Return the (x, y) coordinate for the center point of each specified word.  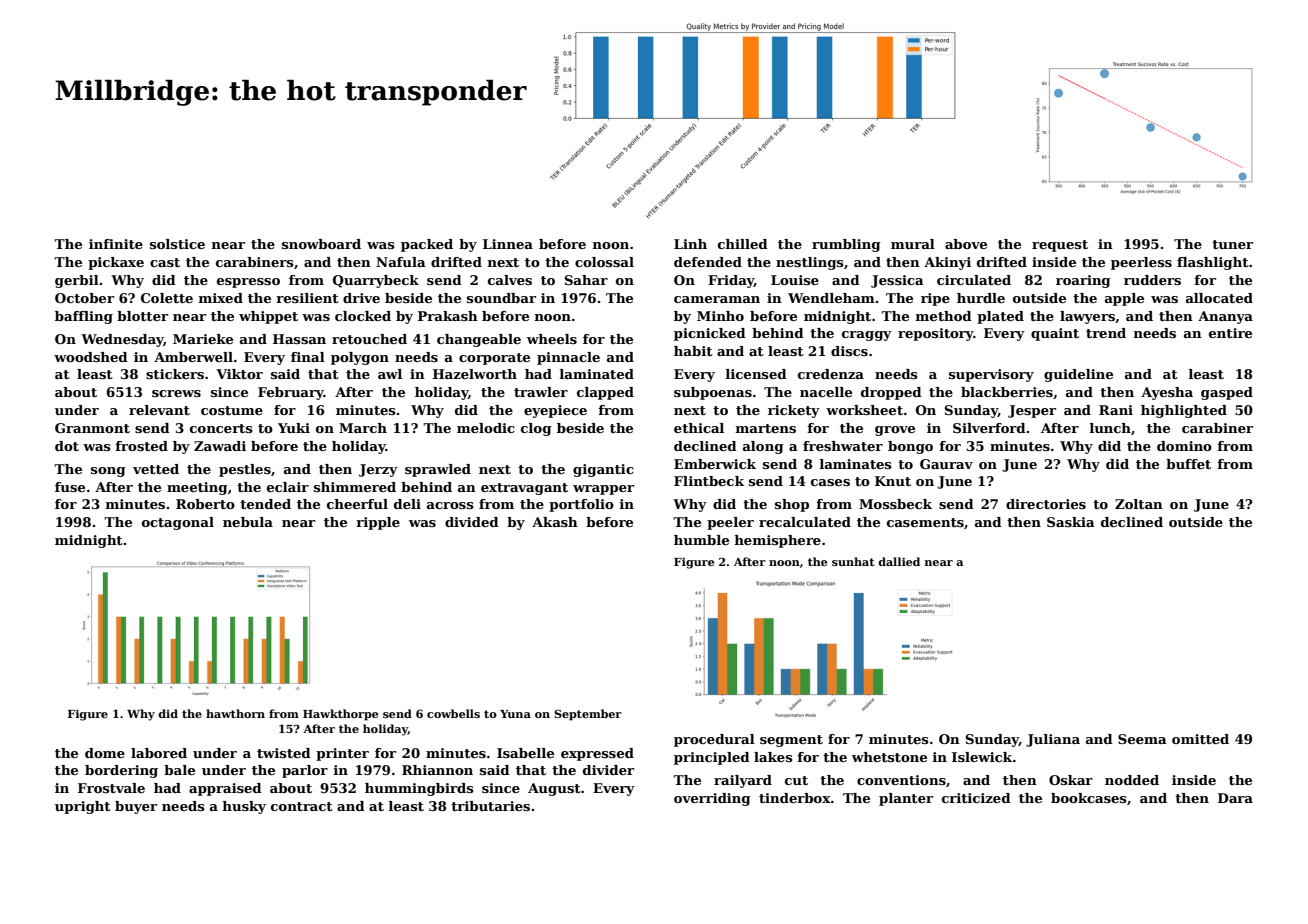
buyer (136, 807)
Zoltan (1139, 504)
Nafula (401, 262)
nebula (248, 522)
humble (701, 540)
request (1060, 246)
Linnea (508, 244)
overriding (712, 799)
